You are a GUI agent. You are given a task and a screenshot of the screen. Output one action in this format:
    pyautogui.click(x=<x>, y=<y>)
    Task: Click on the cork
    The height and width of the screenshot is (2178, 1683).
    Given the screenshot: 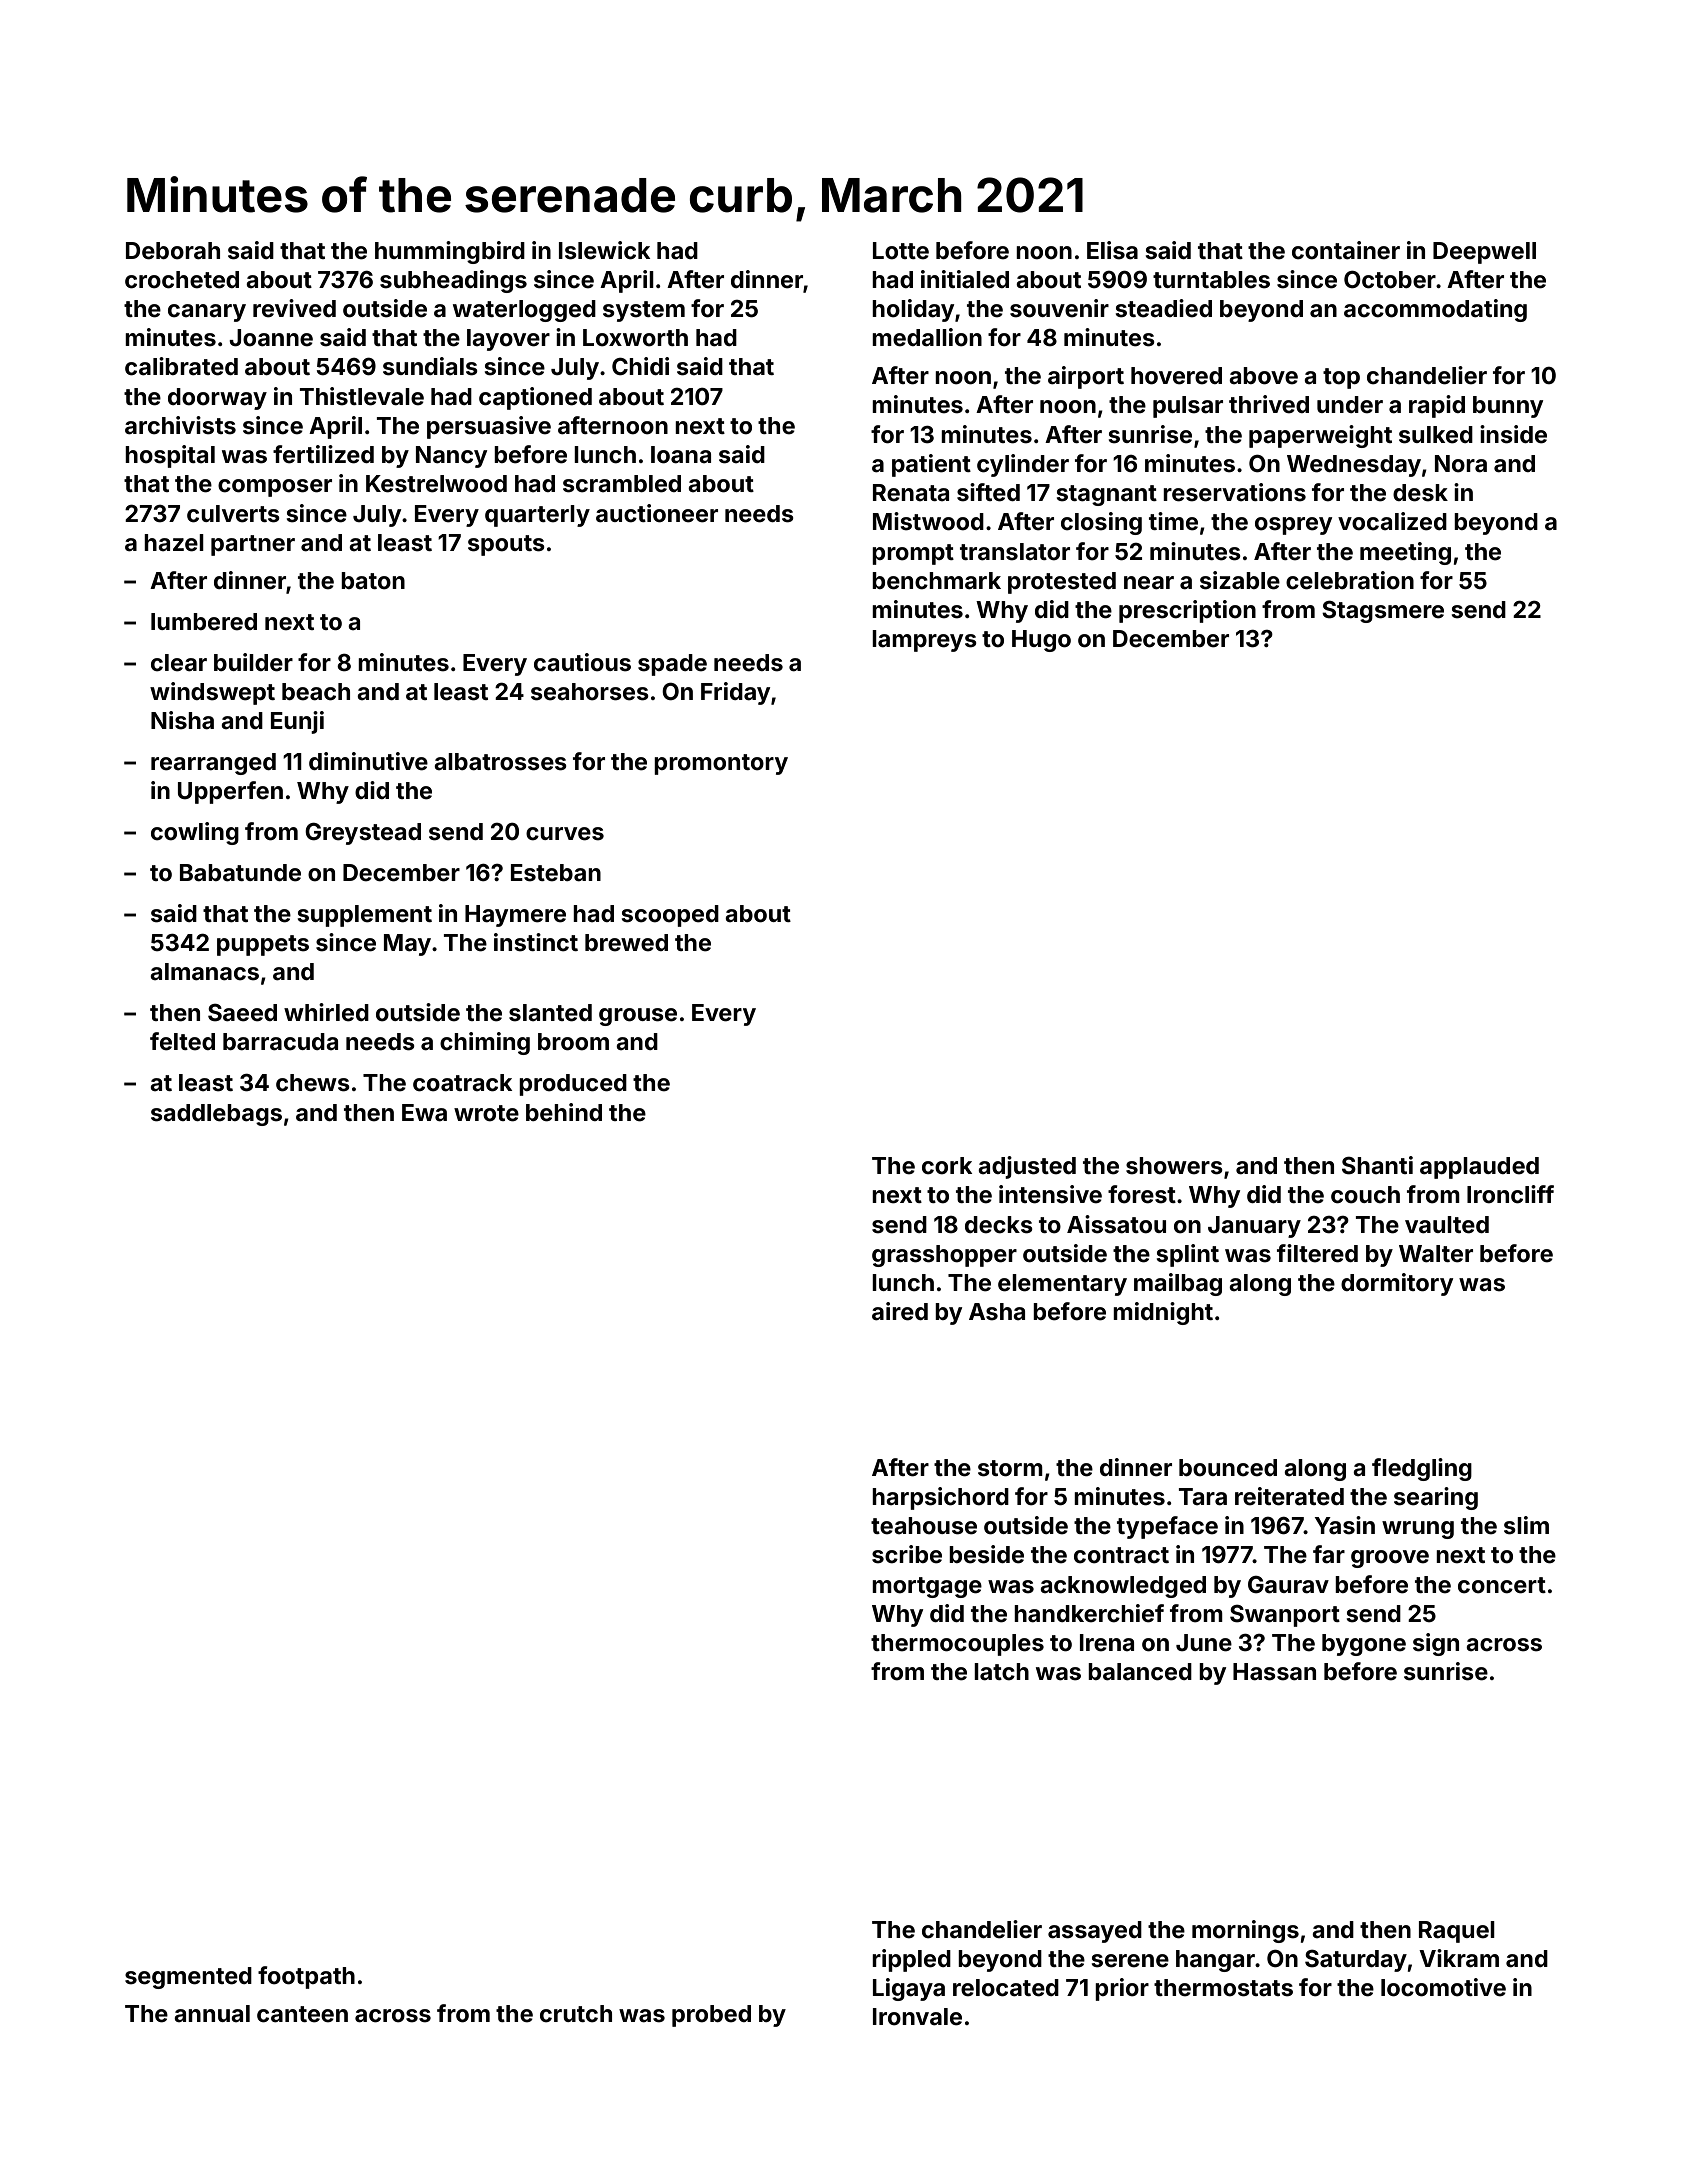 What is the action you would take?
    pyautogui.click(x=947, y=1166)
